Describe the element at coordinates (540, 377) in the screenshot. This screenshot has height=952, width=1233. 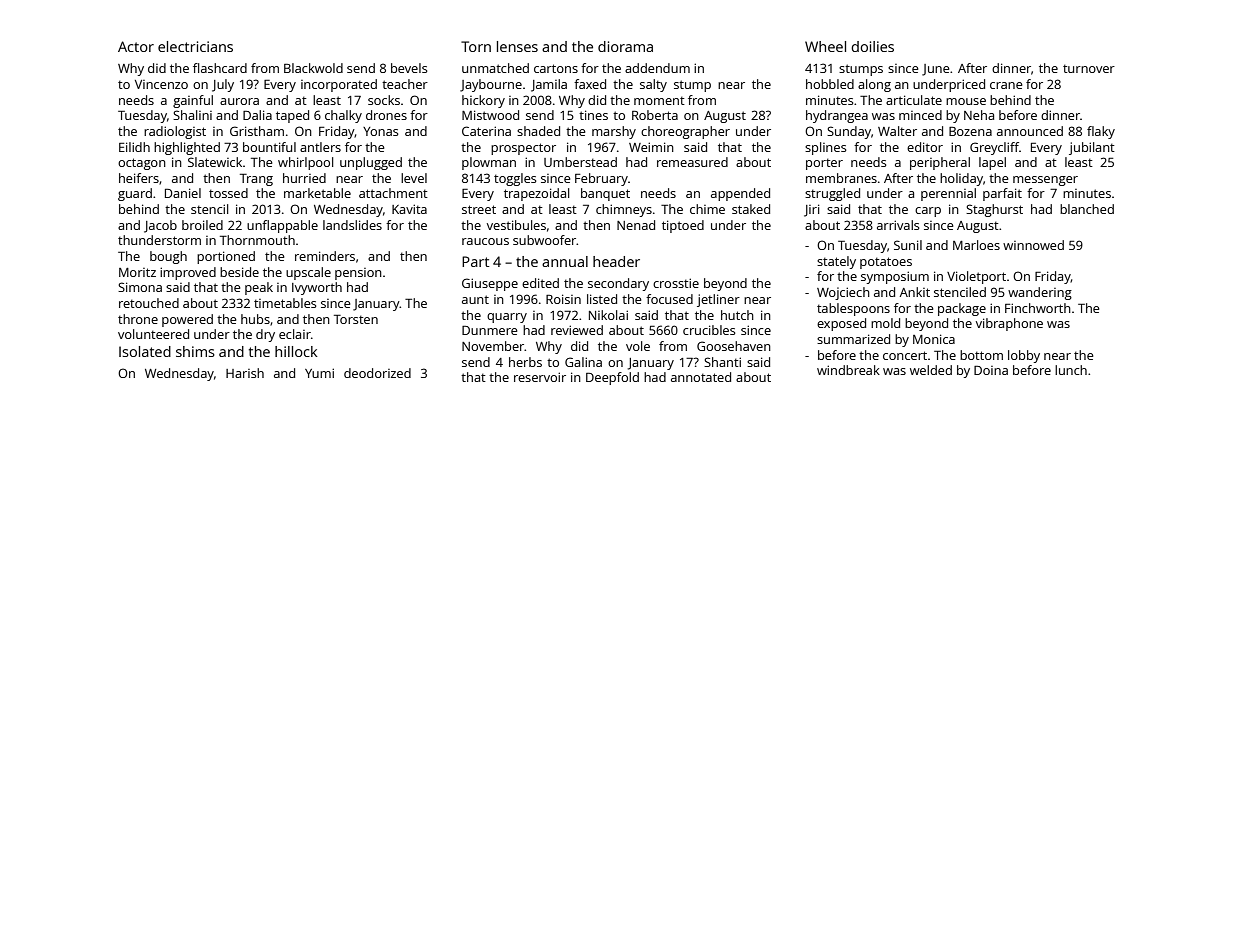
I see `reservoir` at that location.
